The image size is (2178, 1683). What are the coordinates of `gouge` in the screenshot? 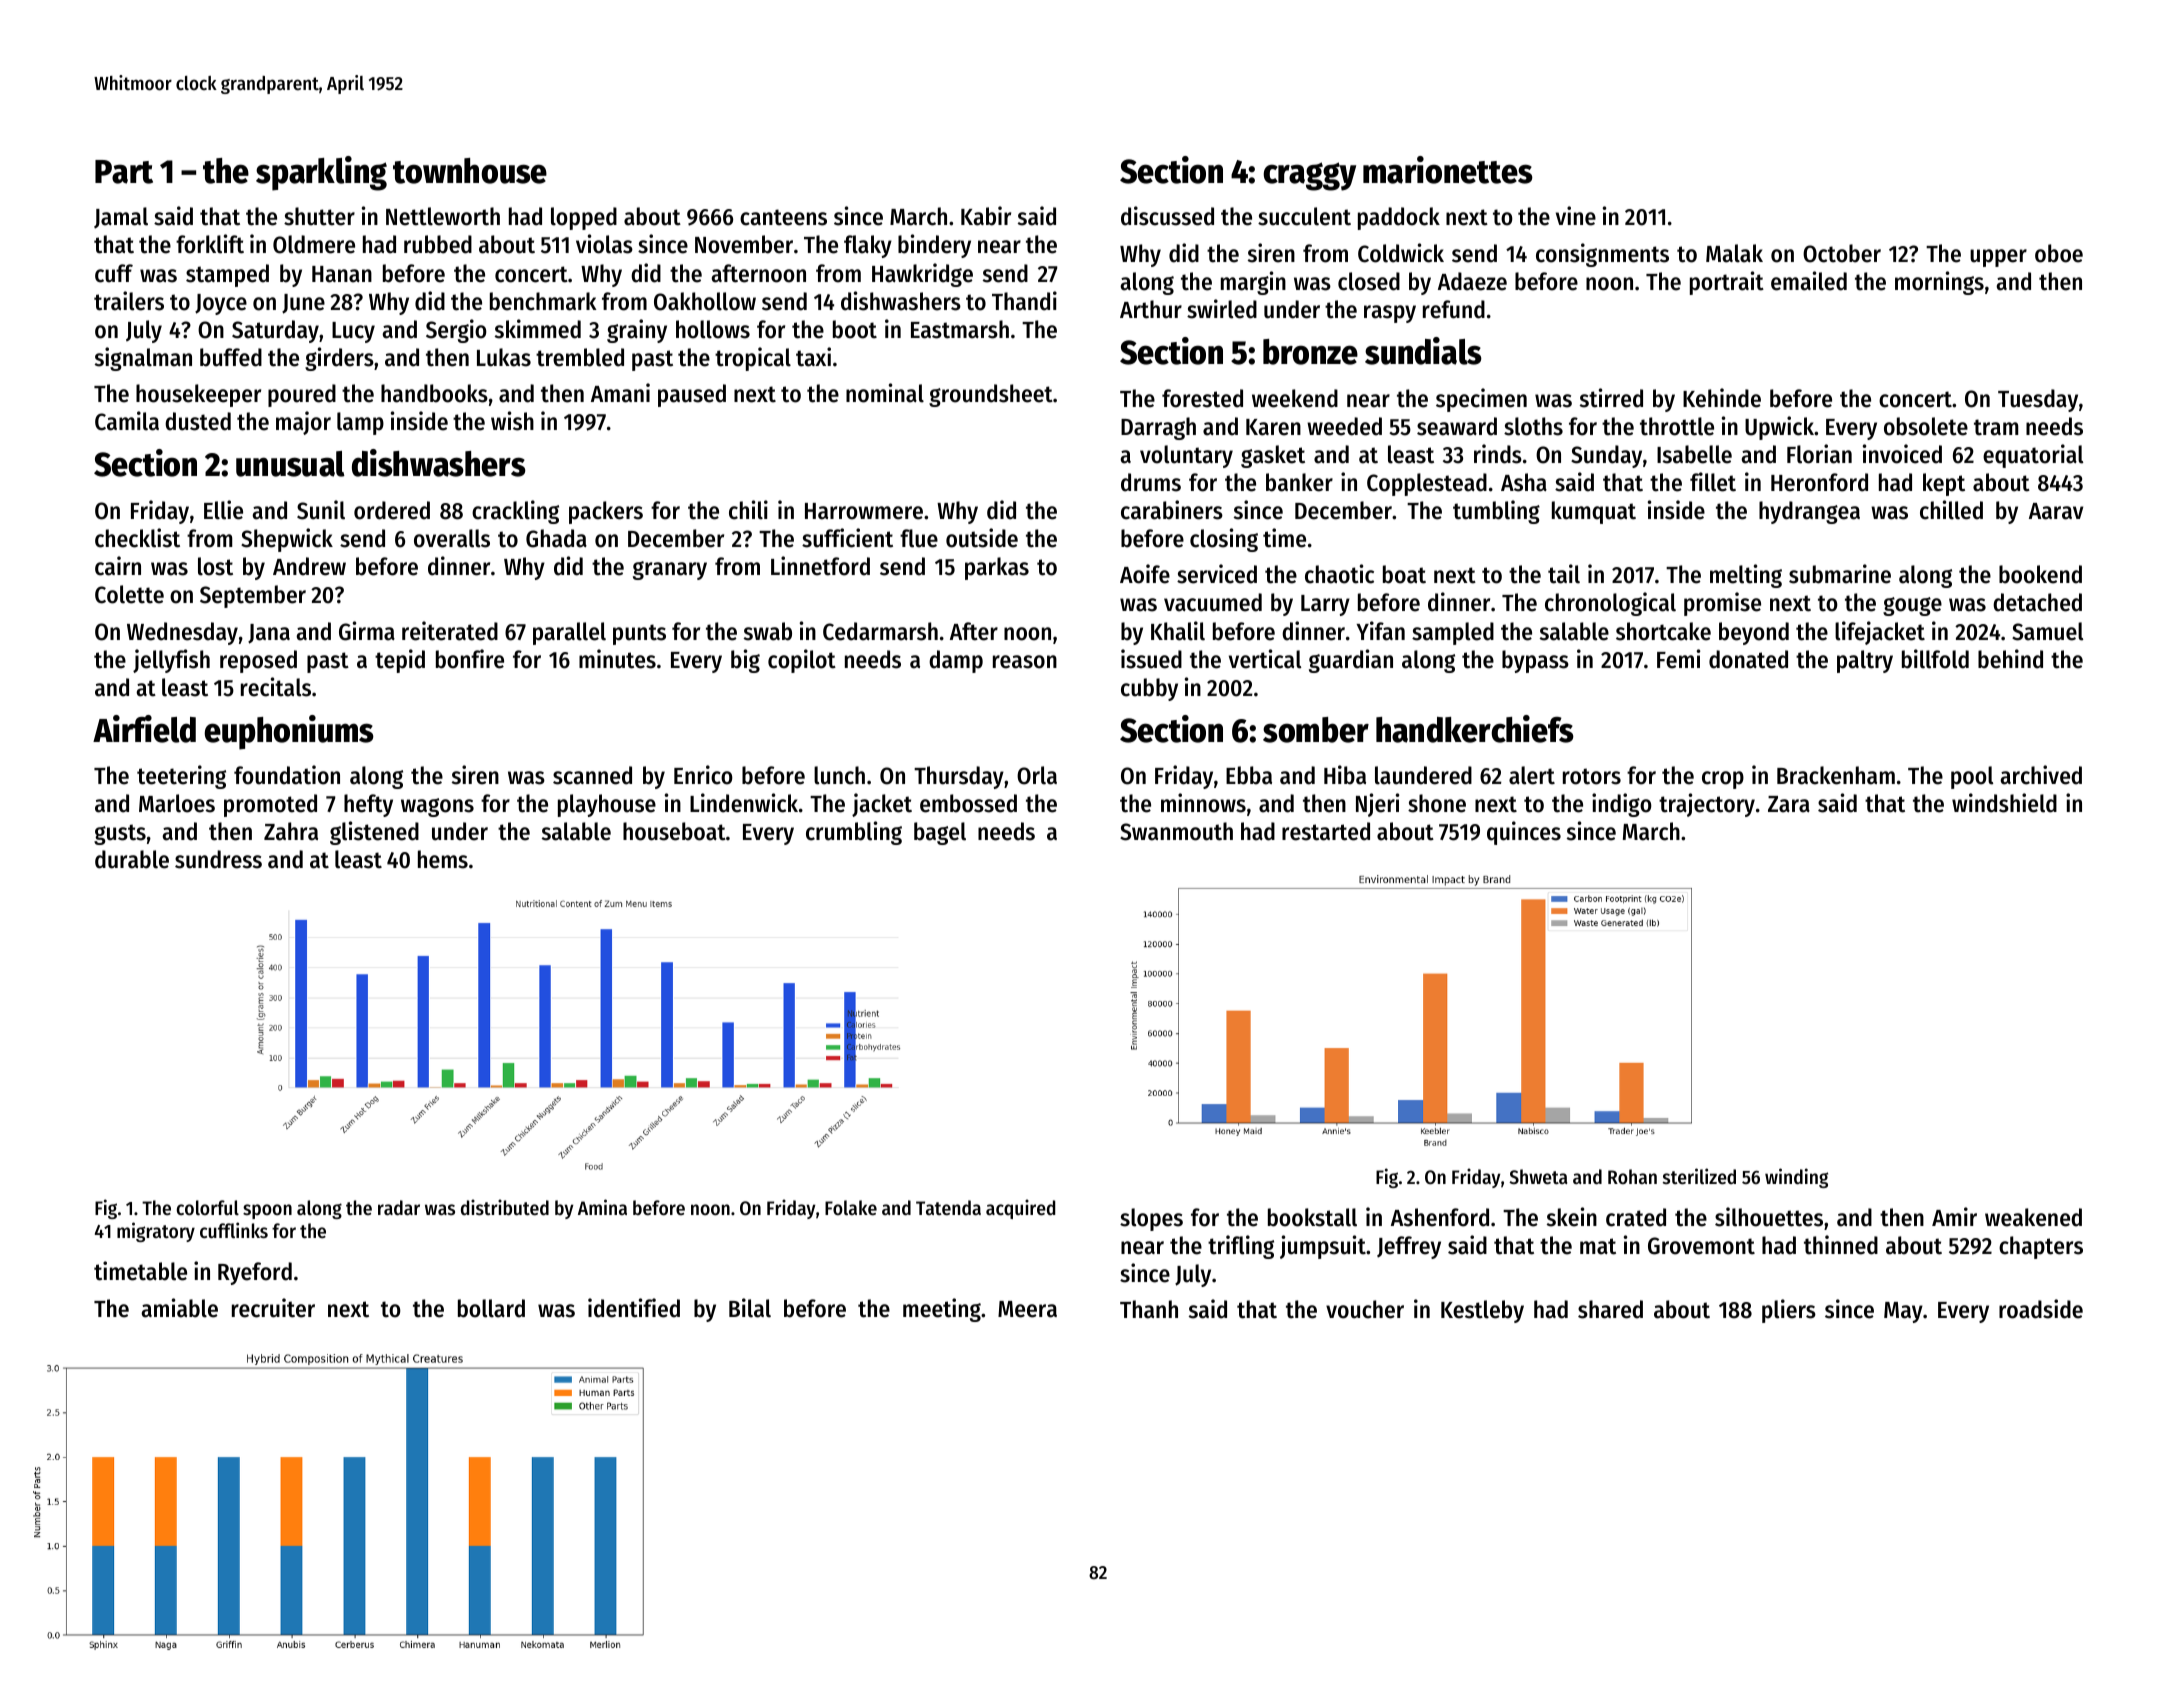 It's located at (1912, 606).
